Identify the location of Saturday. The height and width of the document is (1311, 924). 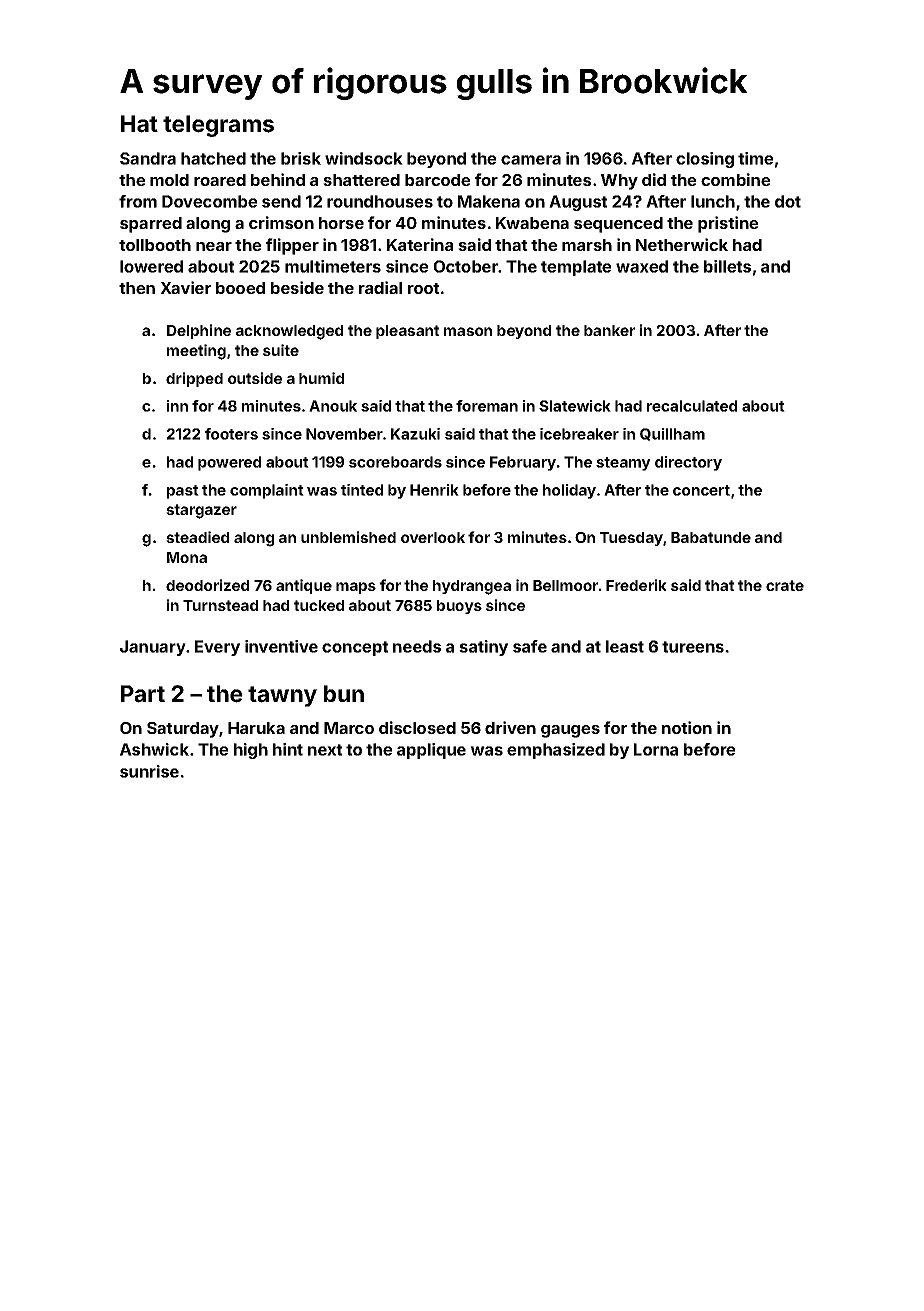
(183, 730).
